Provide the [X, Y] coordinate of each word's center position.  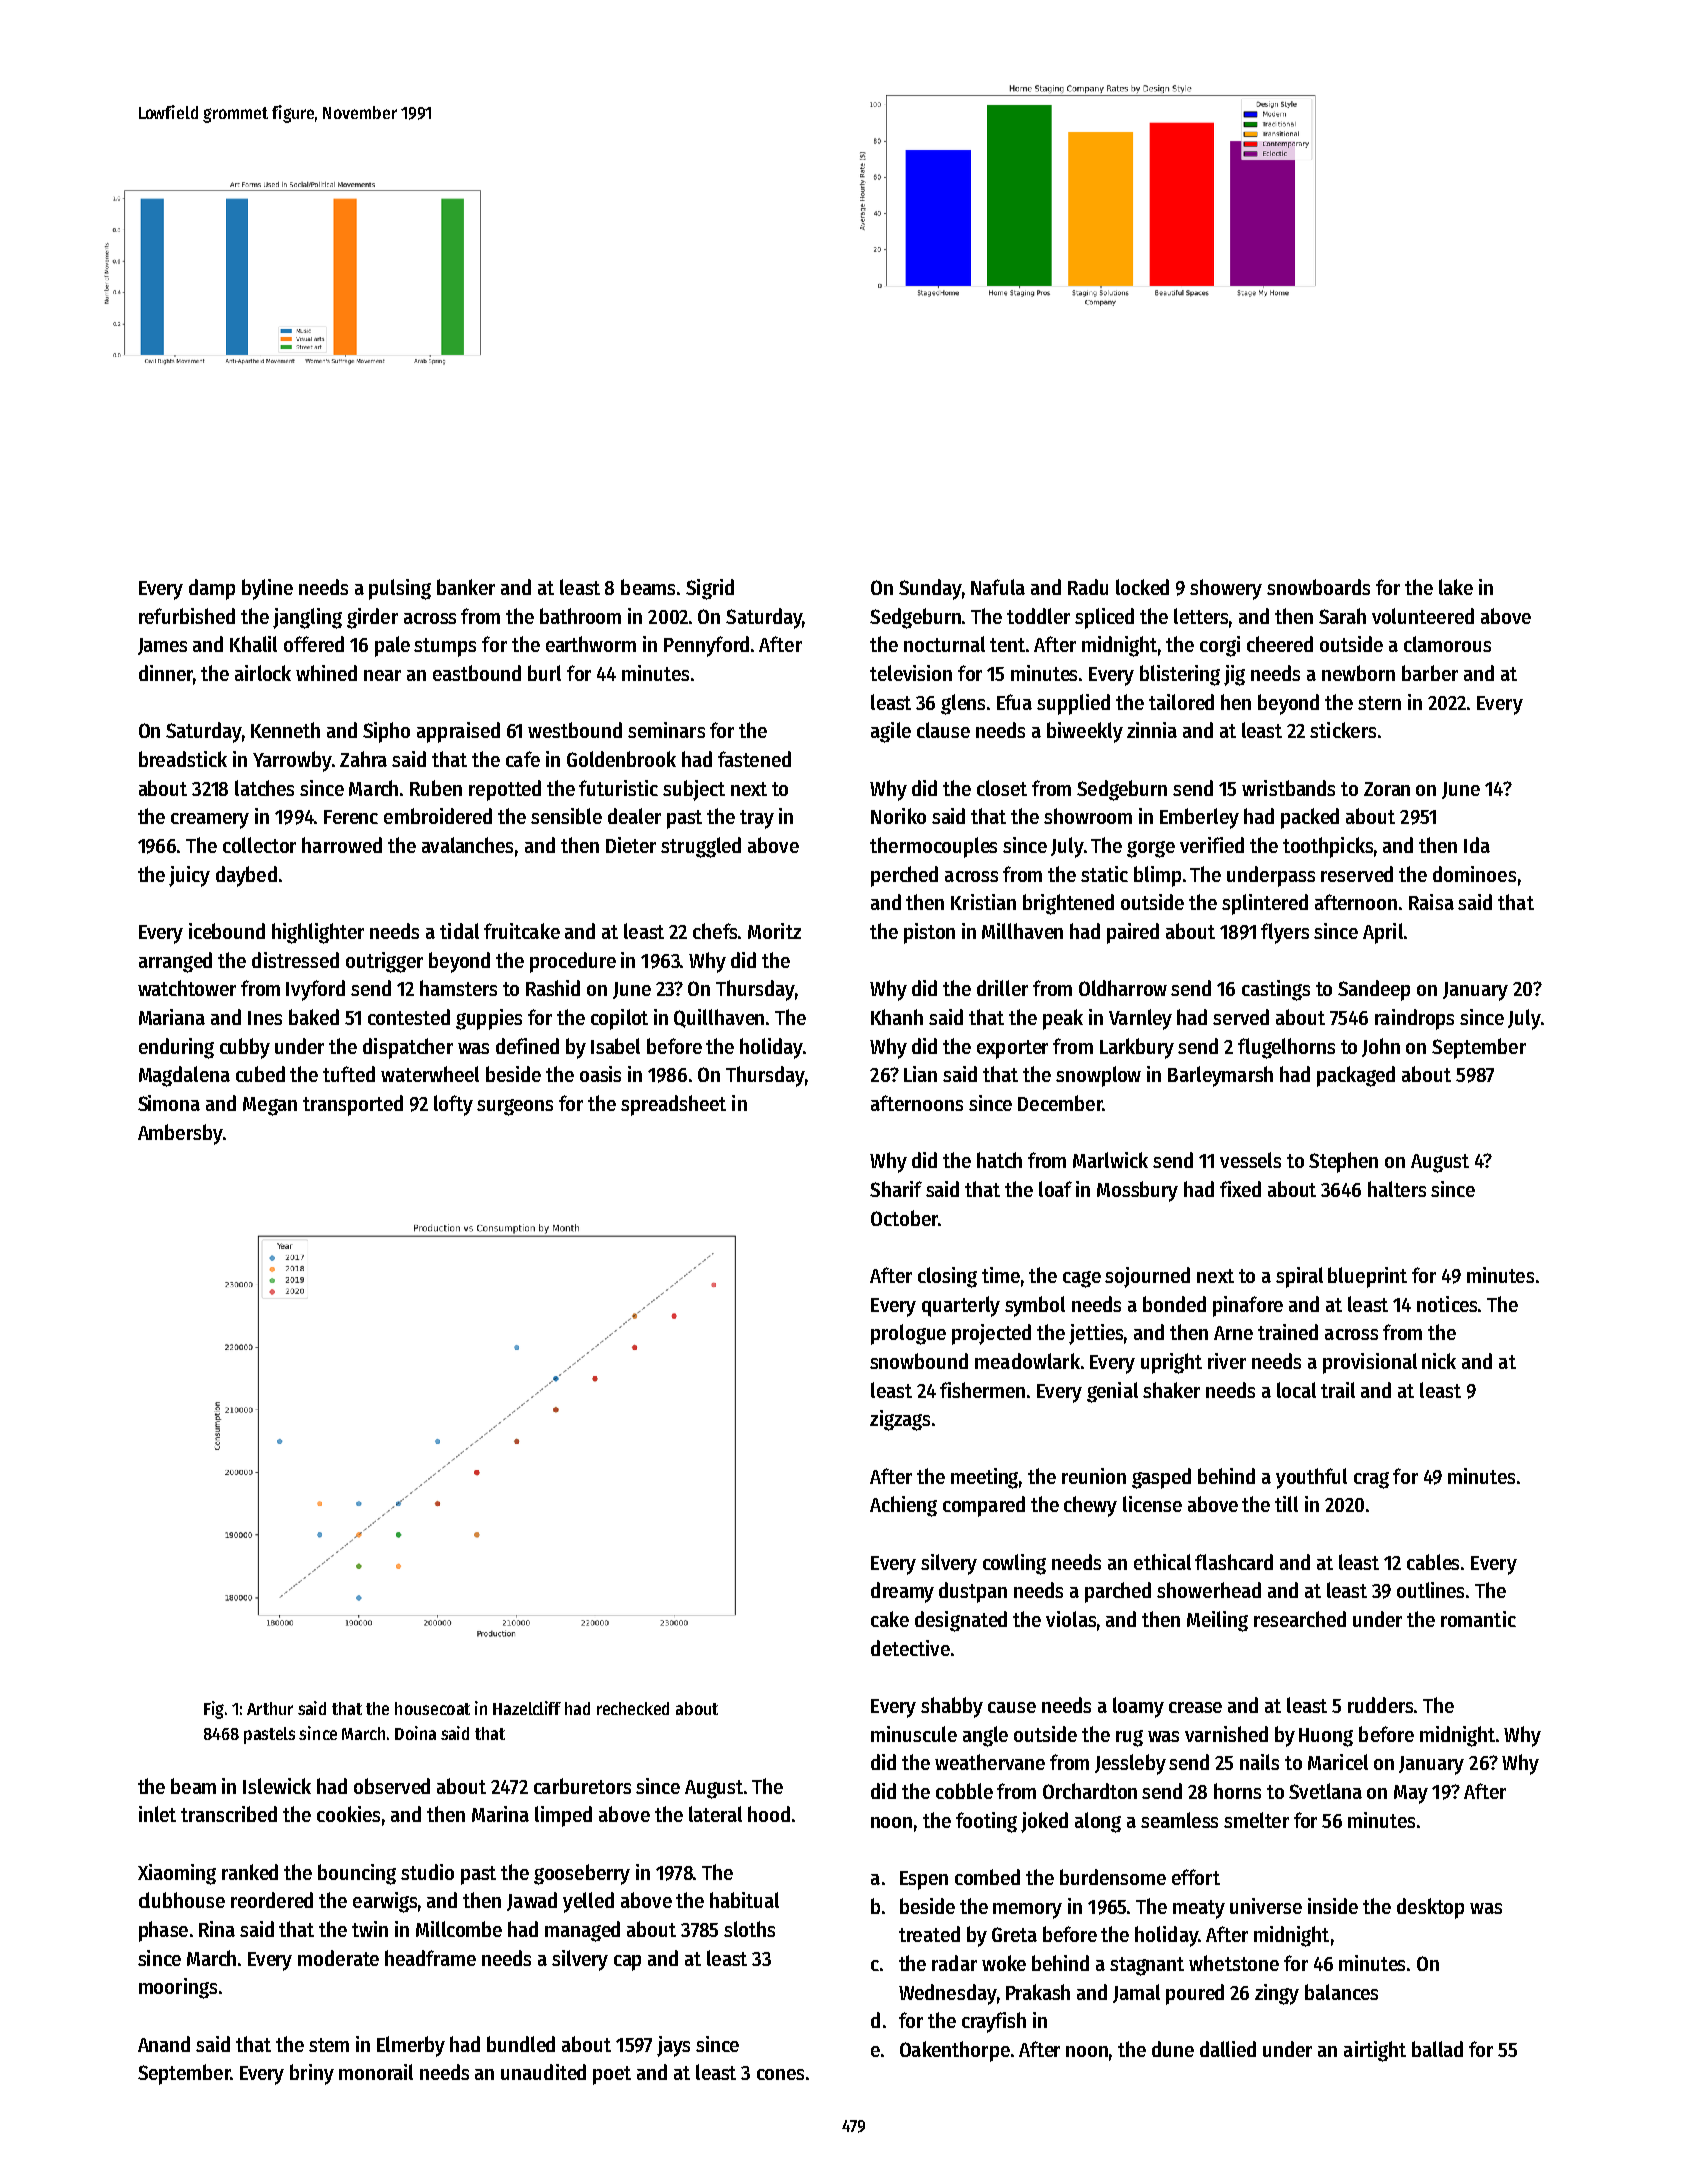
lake [1456, 587]
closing [947, 1277]
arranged [175, 962]
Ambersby [180, 1134]
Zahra [363, 759]
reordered [272, 1900]
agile [891, 732]
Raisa [1431, 902]
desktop [1430, 1908]
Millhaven [1022, 931]
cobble [964, 1791]
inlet [157, 1814]
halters [1397, 1189]
